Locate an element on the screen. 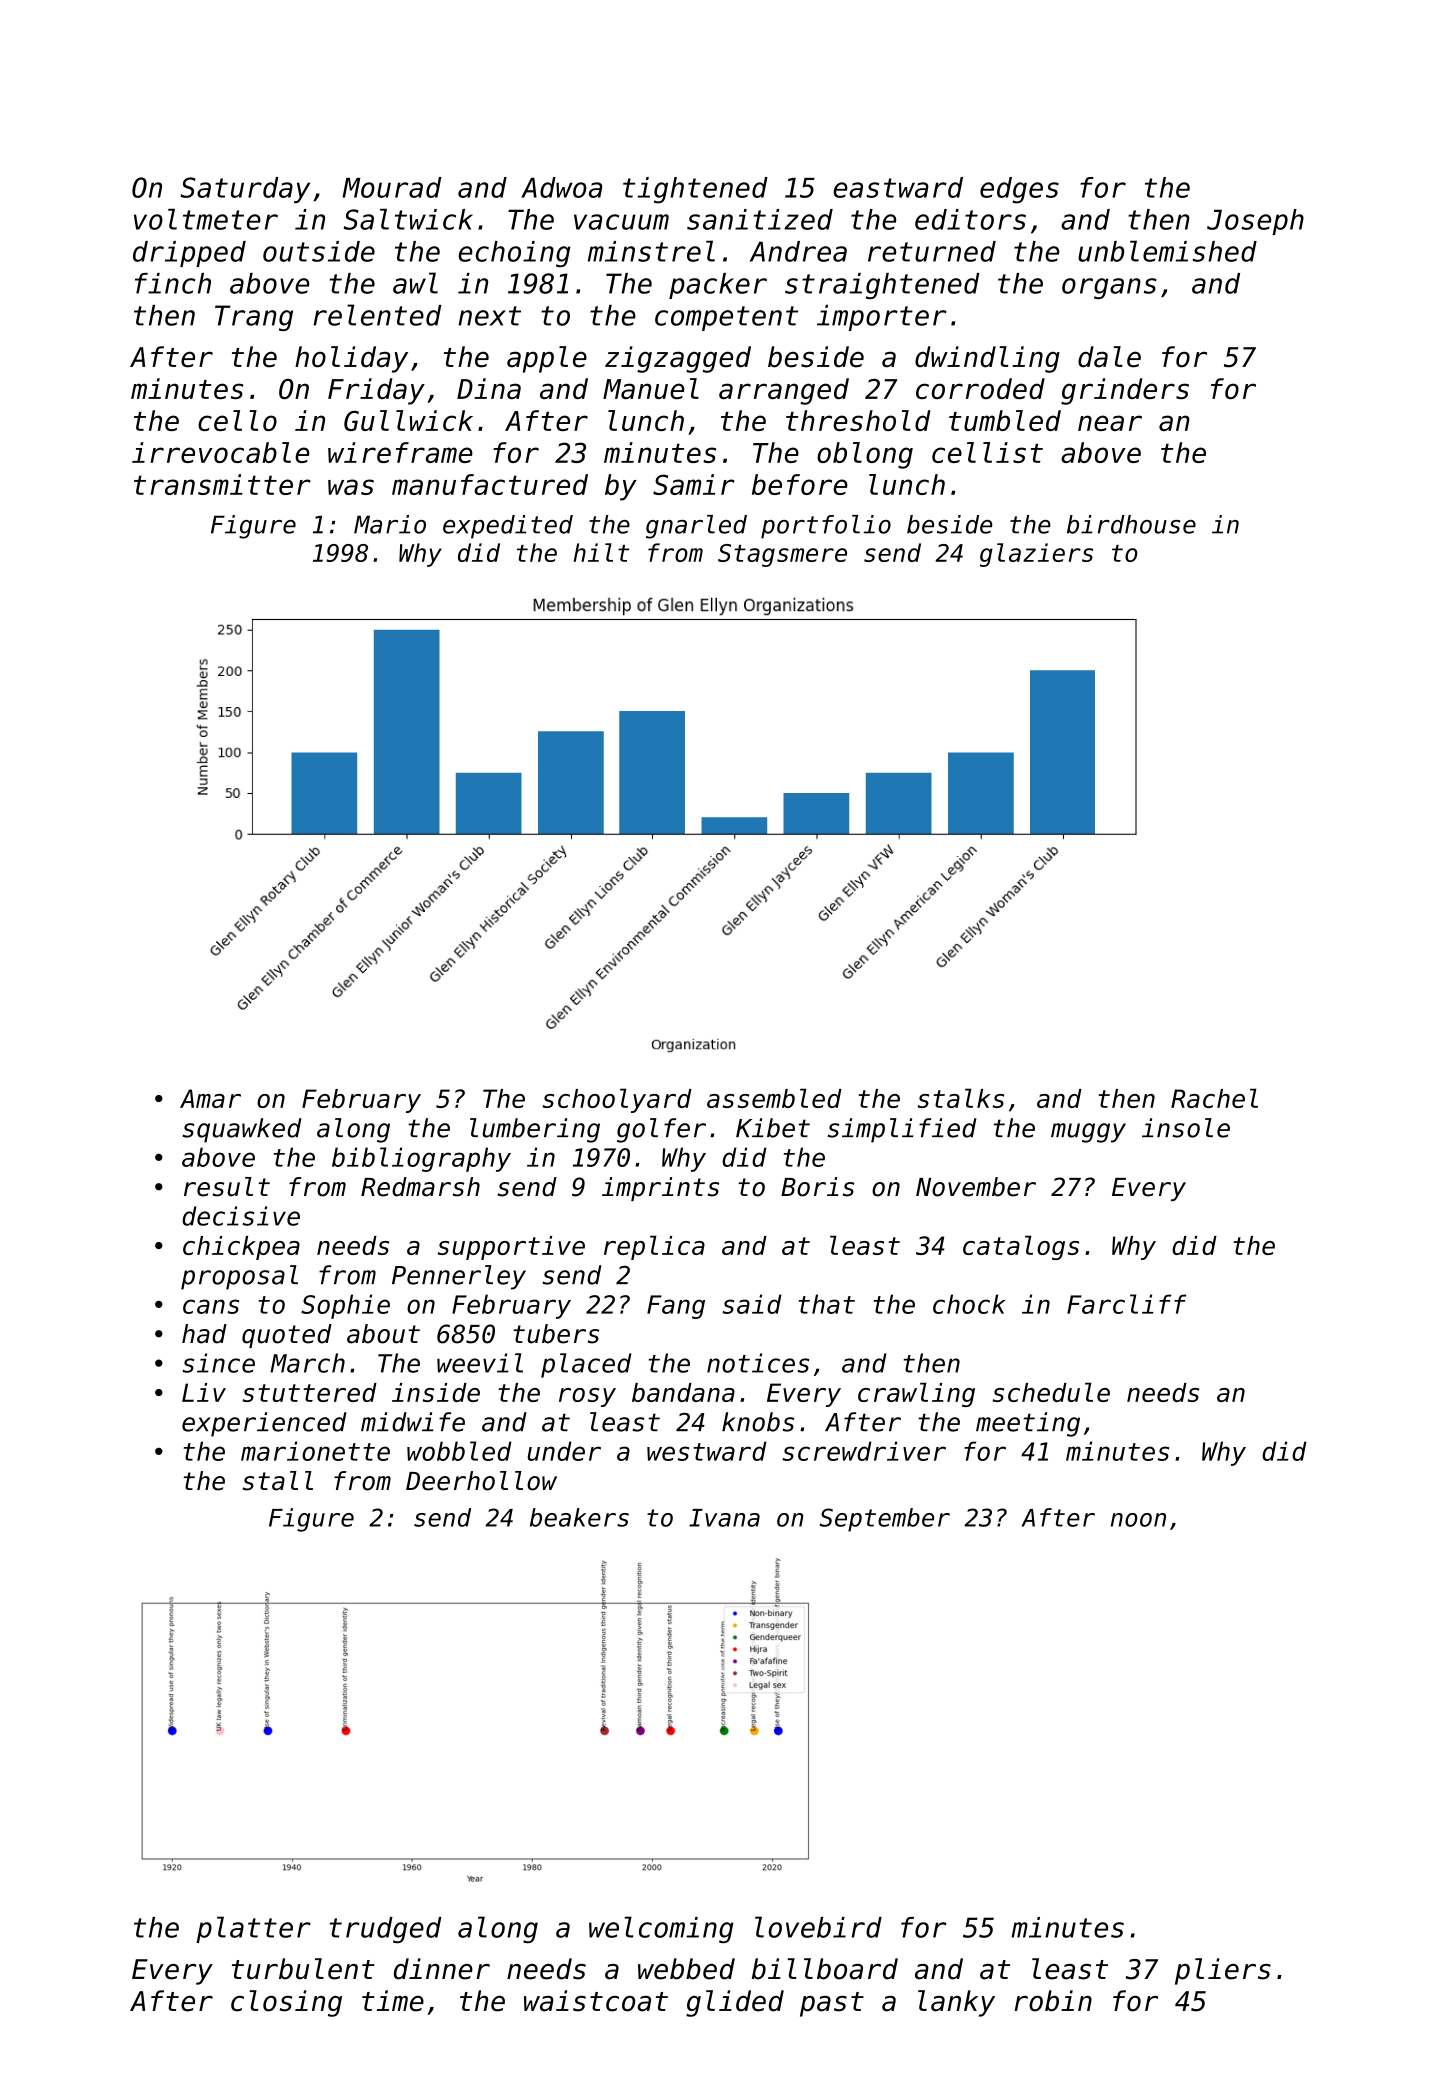  bibliography is located at coordinates (421, 1159).
